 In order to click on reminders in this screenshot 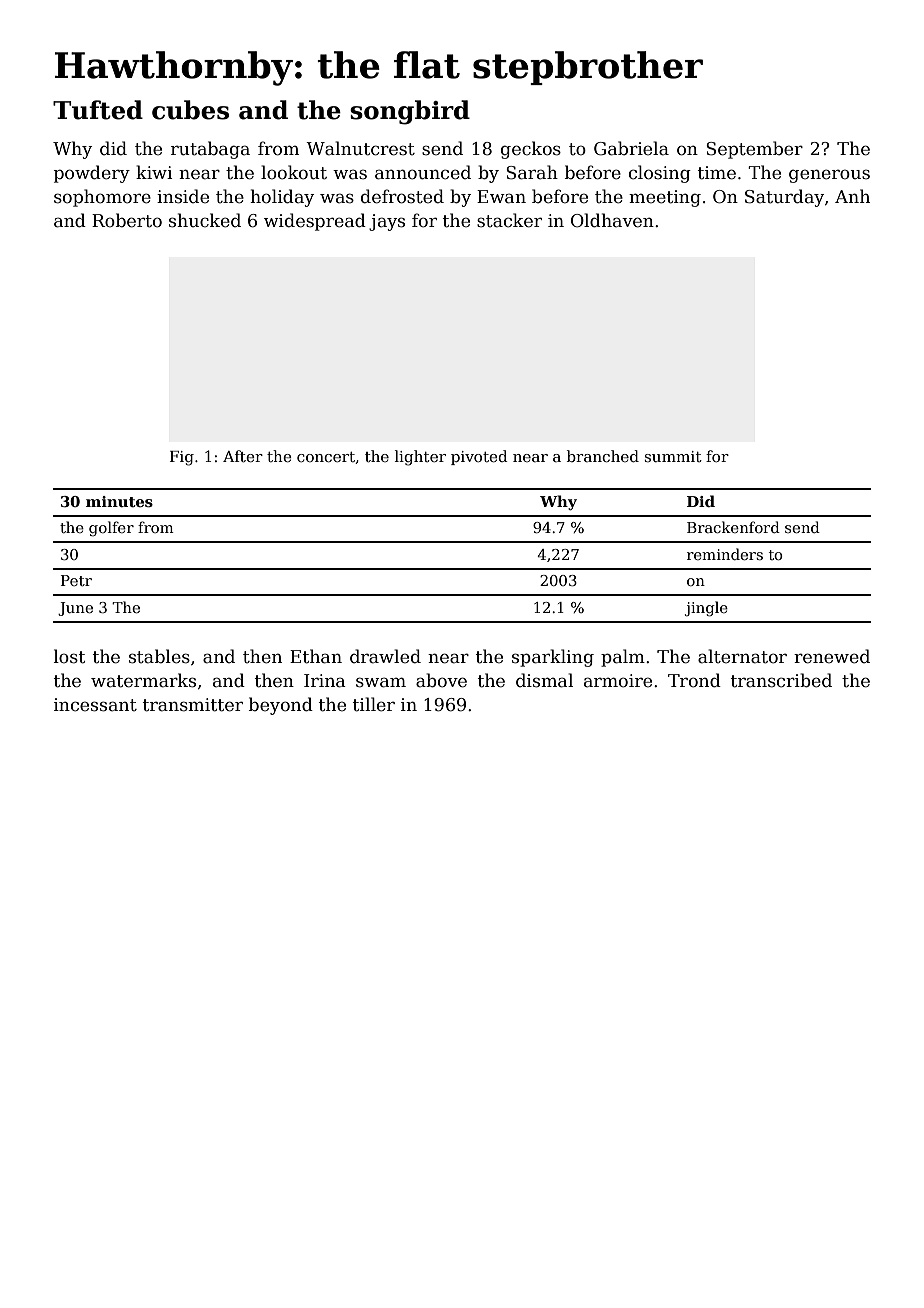, I will do `click(725, 554)`.
